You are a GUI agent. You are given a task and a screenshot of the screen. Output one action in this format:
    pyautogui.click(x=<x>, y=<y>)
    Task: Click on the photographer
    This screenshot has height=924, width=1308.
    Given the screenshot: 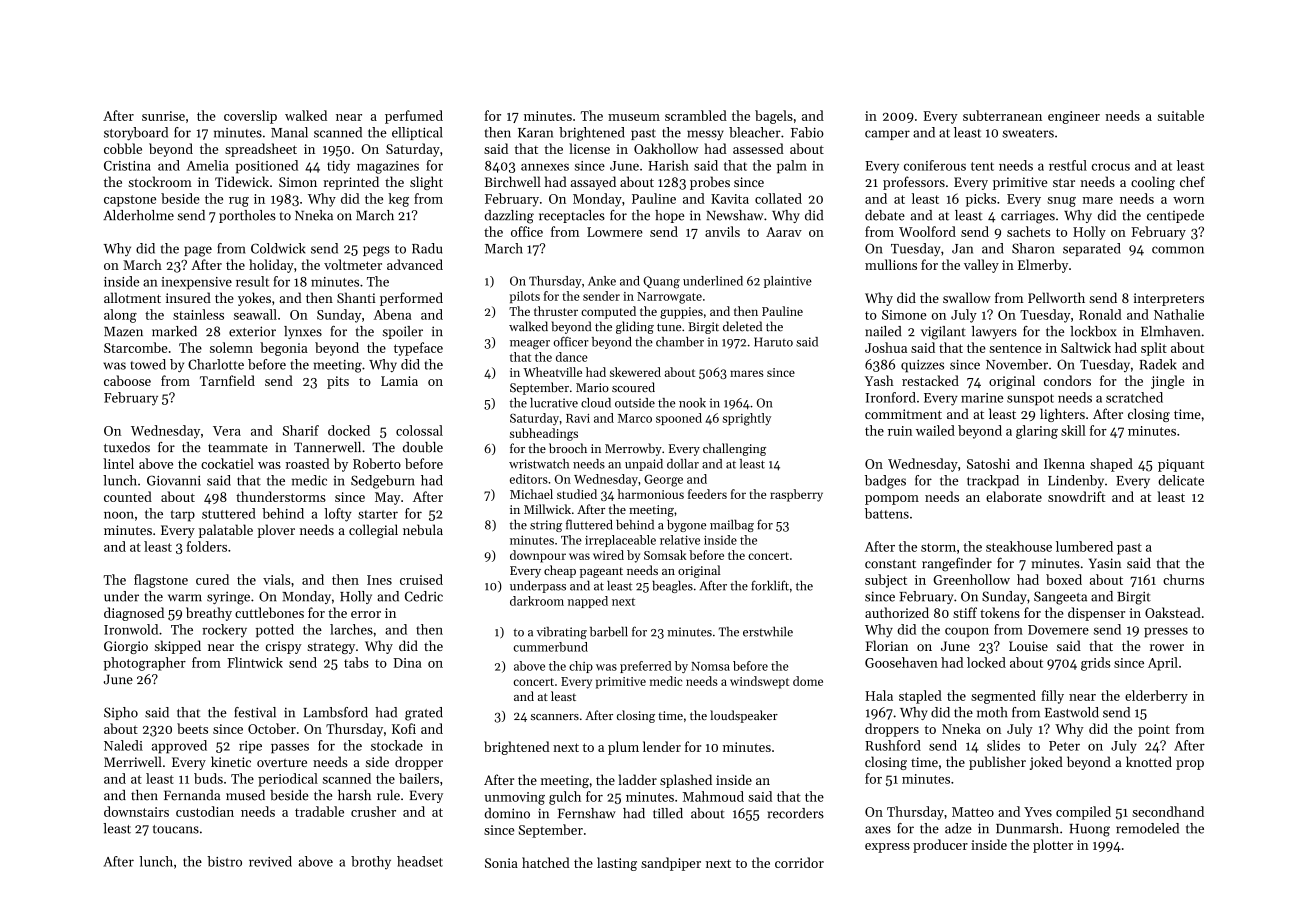 What is the action you would take?
    pyautogui.click(x=144, y=664)
